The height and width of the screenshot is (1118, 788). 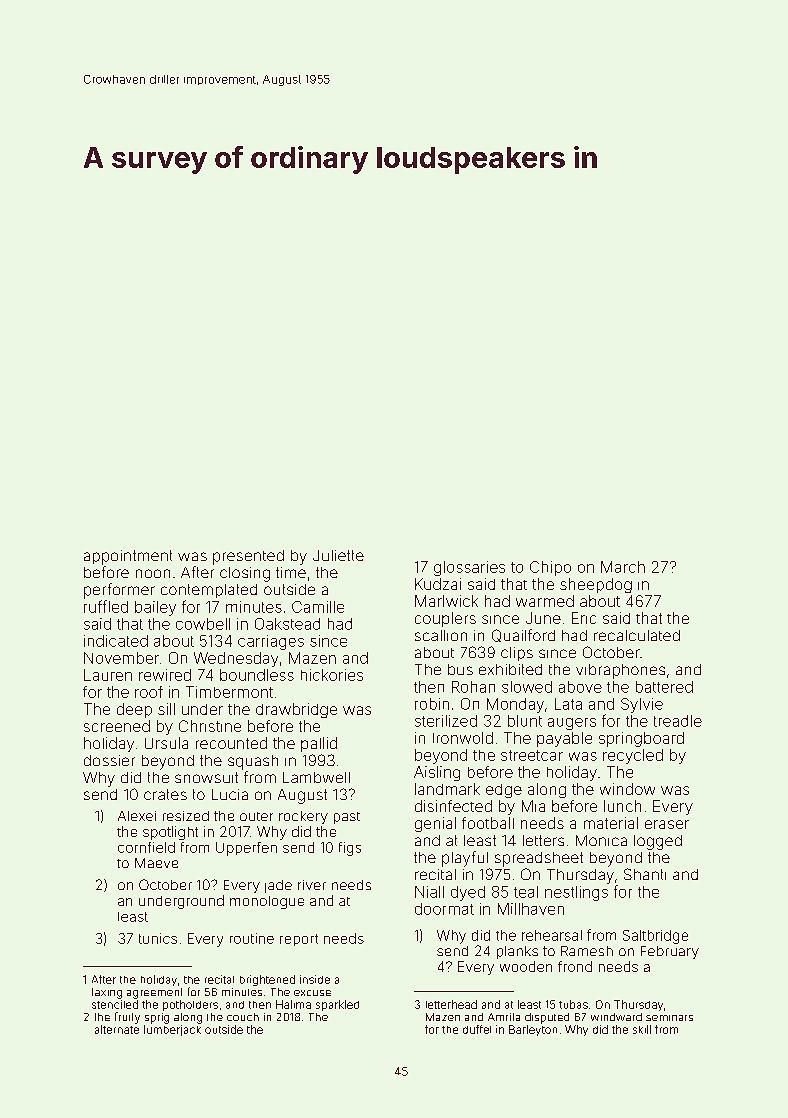 I want to click on appointment, so click(x=128, y=557).
